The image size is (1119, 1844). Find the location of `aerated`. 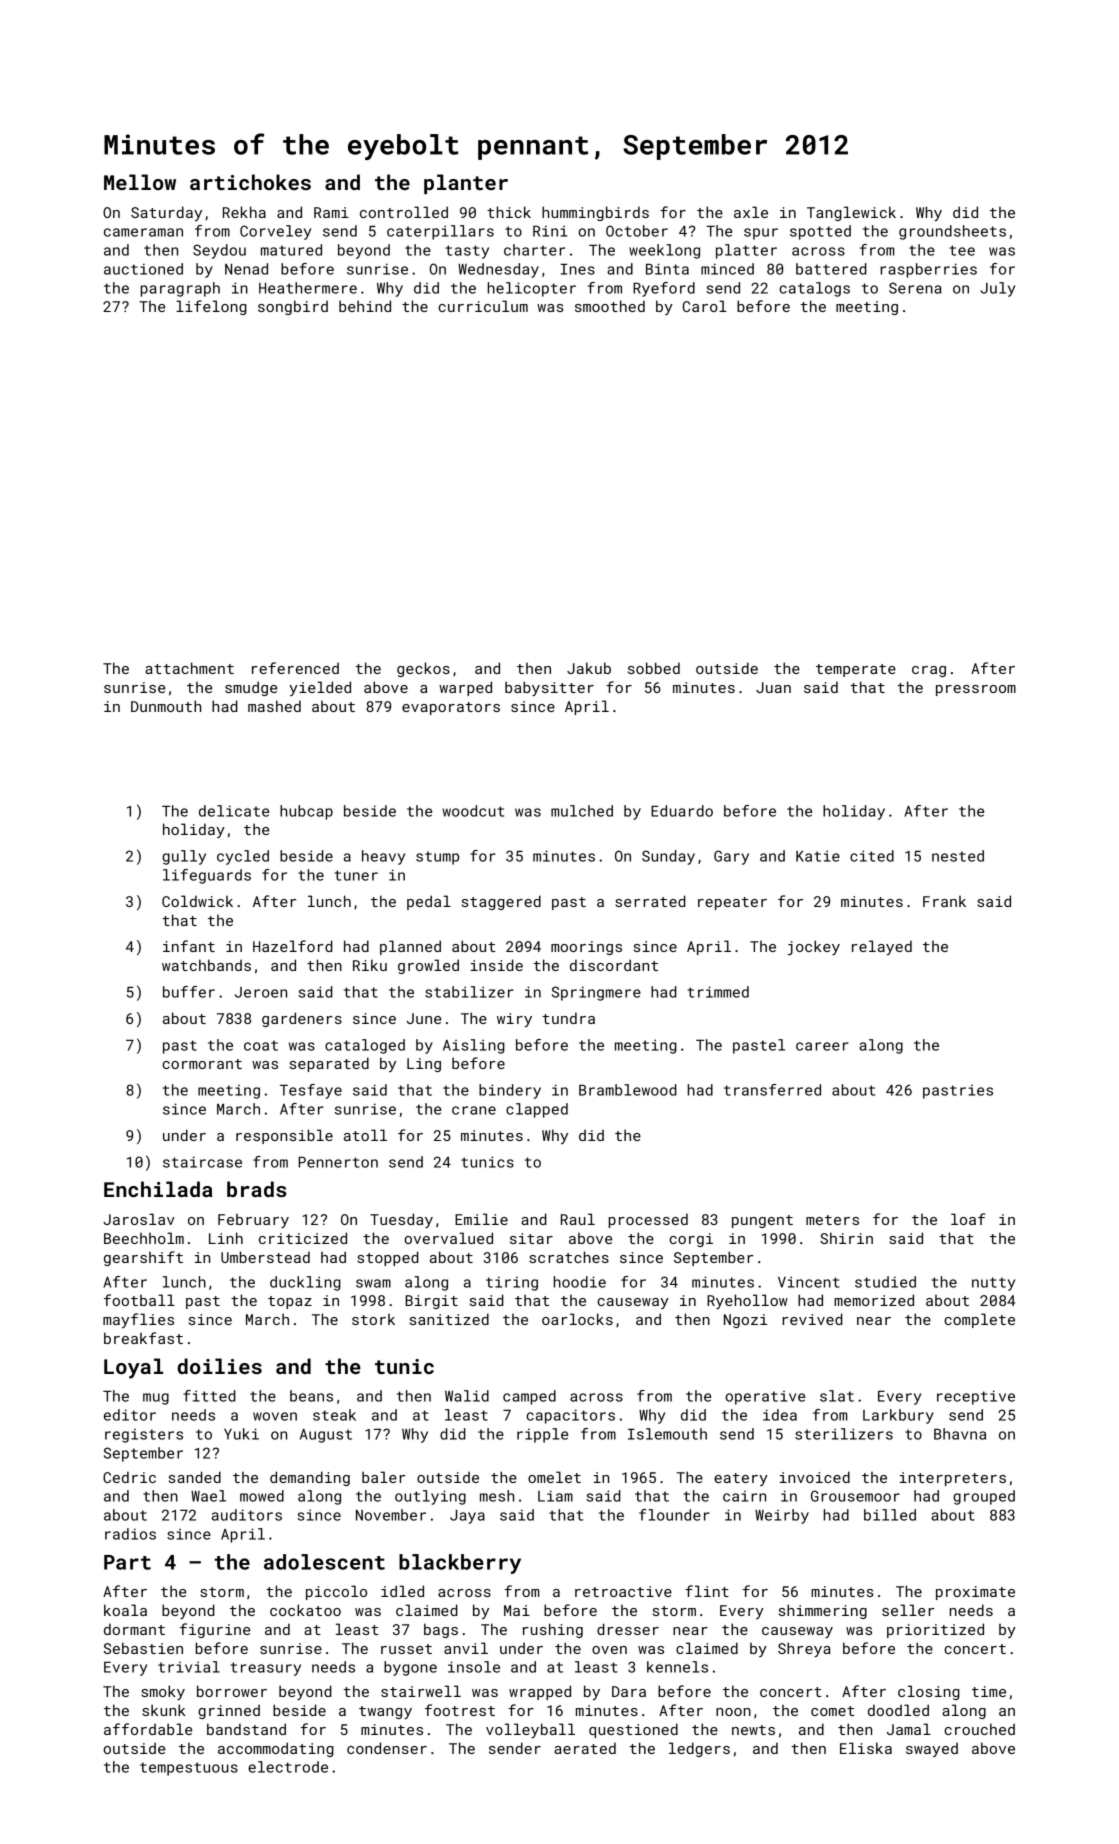

aerated is located at coordinates (585, 1748).
